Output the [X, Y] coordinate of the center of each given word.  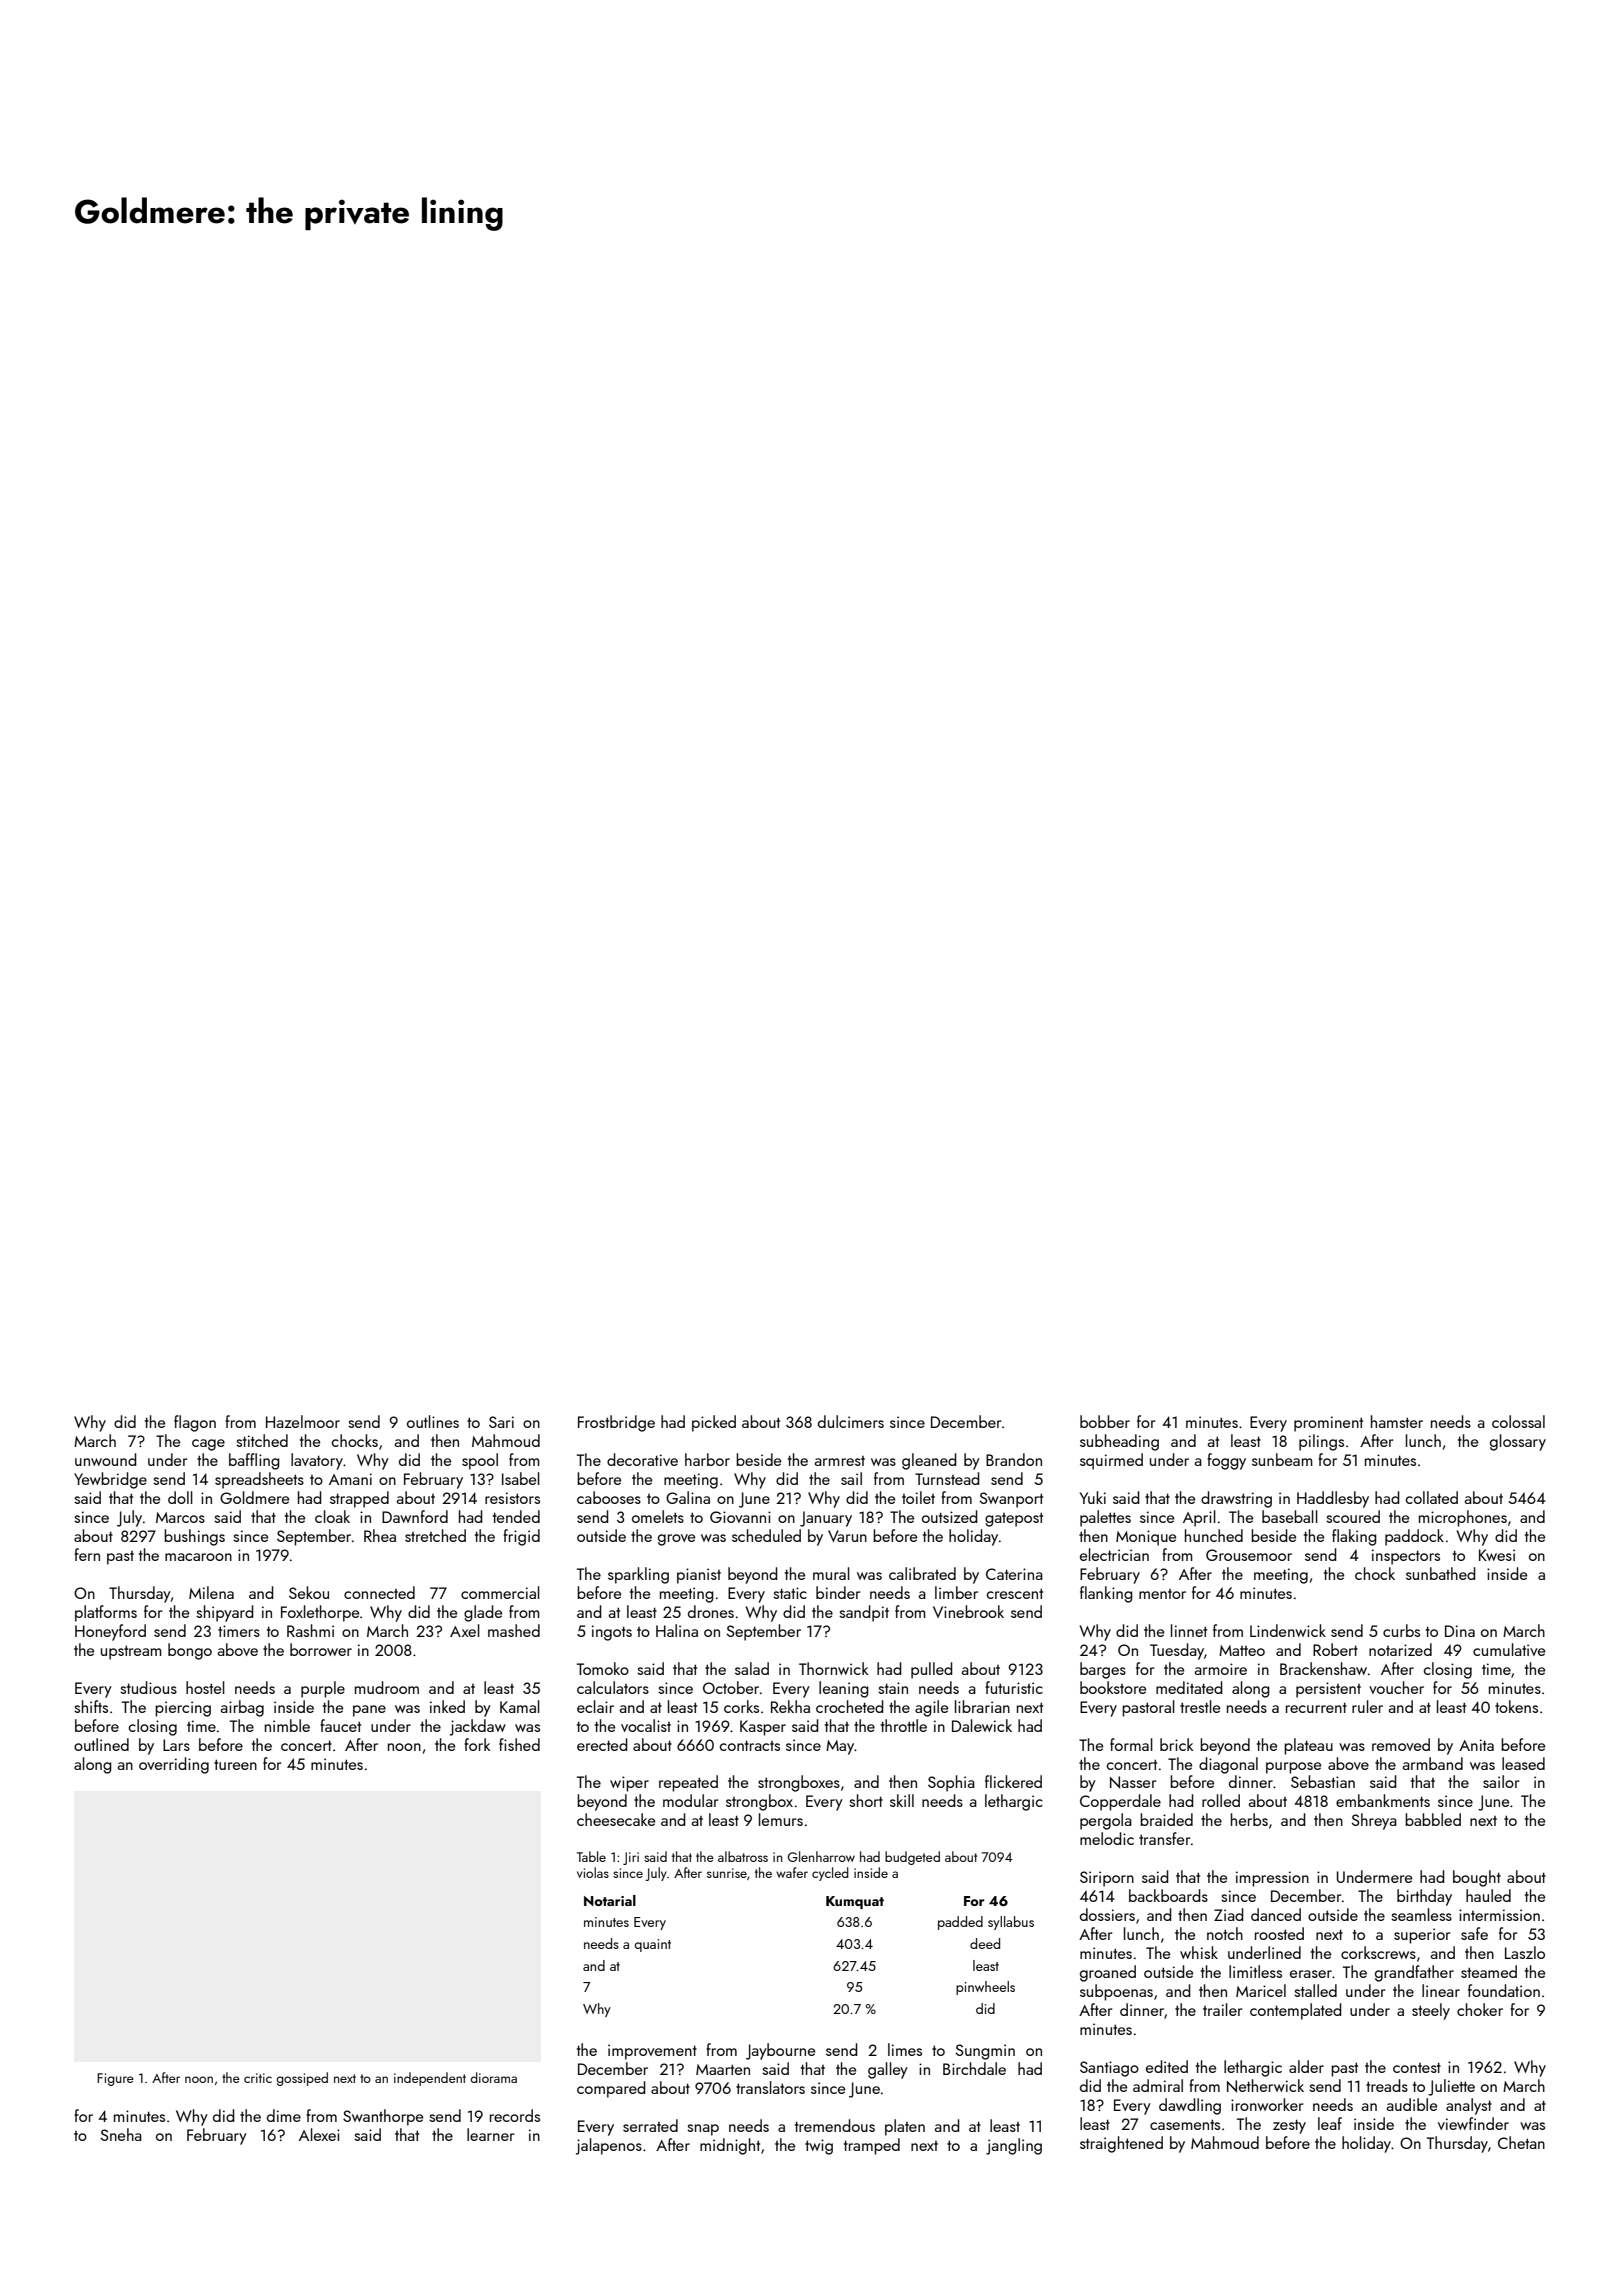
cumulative [1509, 1649]
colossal [1518, 1421]
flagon [195, 1423]
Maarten [723, 2069]
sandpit [864, 1613]
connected [379, 1592]
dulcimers [851, 1421]
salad [752, 1668]
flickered [1013, 1781]
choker [1480, 2009]
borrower [321, 1649]
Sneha [121, 2134]
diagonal [1228, 1765]
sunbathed [1441, 1573]
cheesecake [616, 1819]
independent [430, 2079]
